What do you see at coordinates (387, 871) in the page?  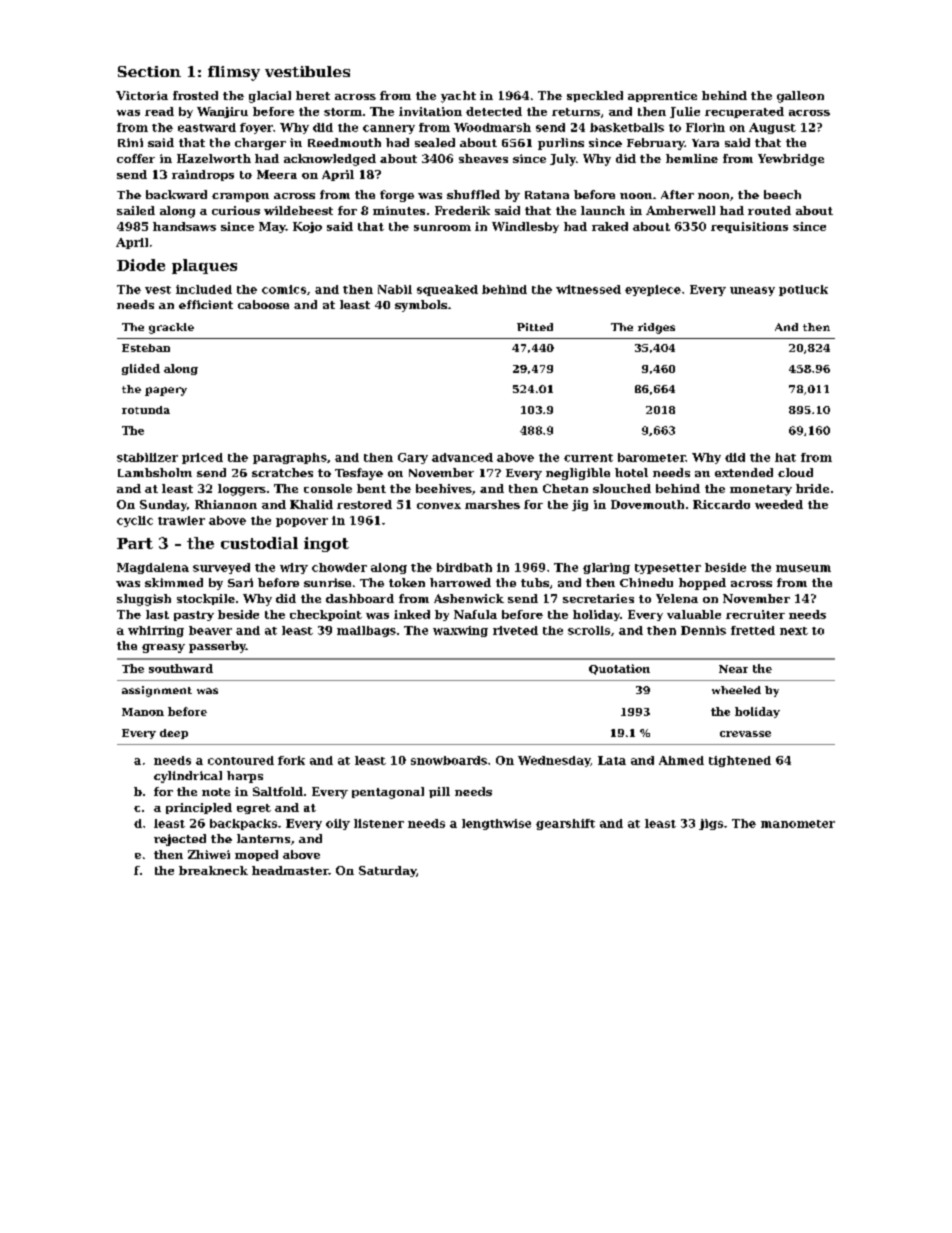 I see `Saturday` at bounding box center [387, 871].
